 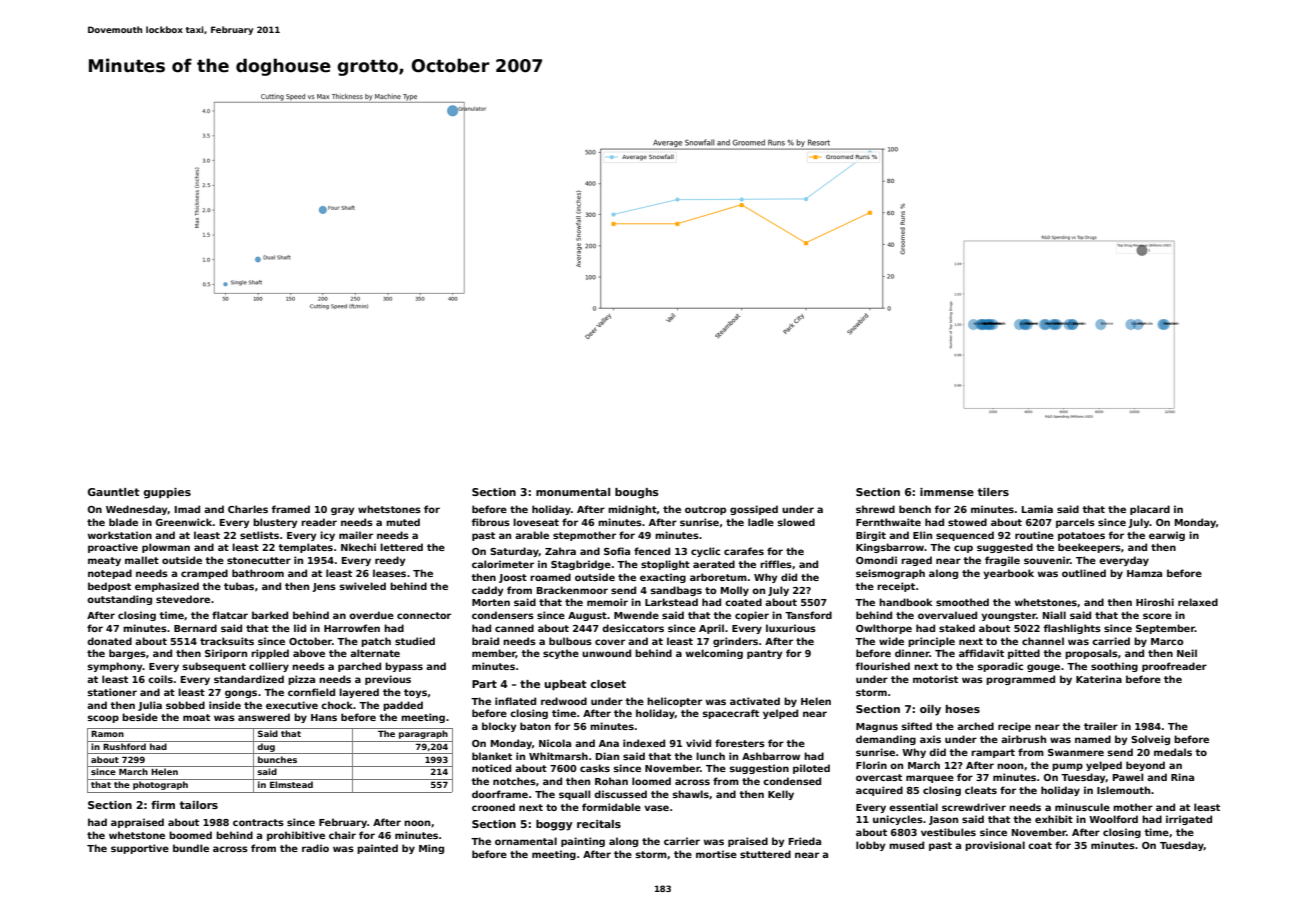 I want to click on boughs, so click(x=636, y=493).
